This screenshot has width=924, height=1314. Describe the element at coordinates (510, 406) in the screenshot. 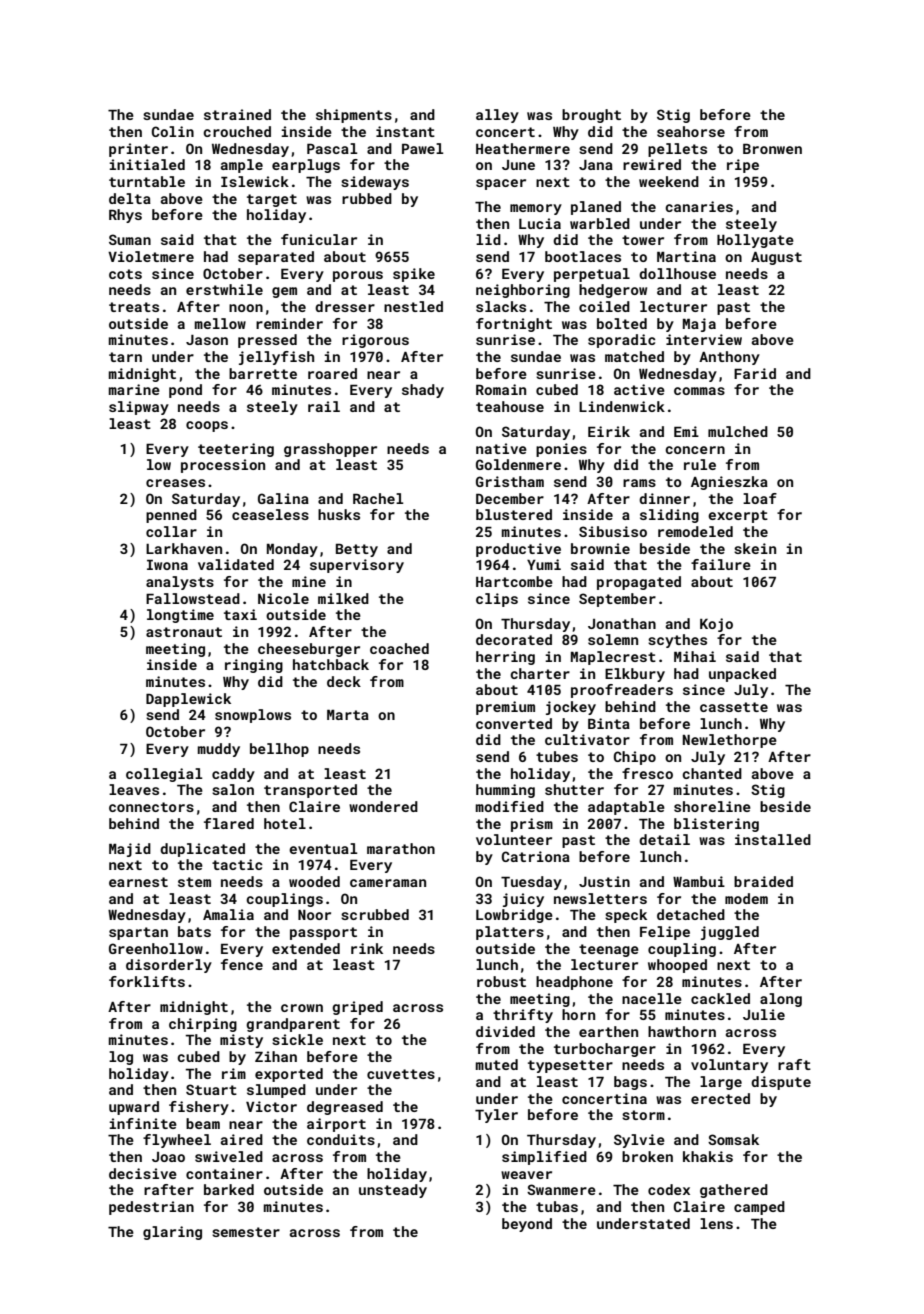

I see `teahouse` at that location.
